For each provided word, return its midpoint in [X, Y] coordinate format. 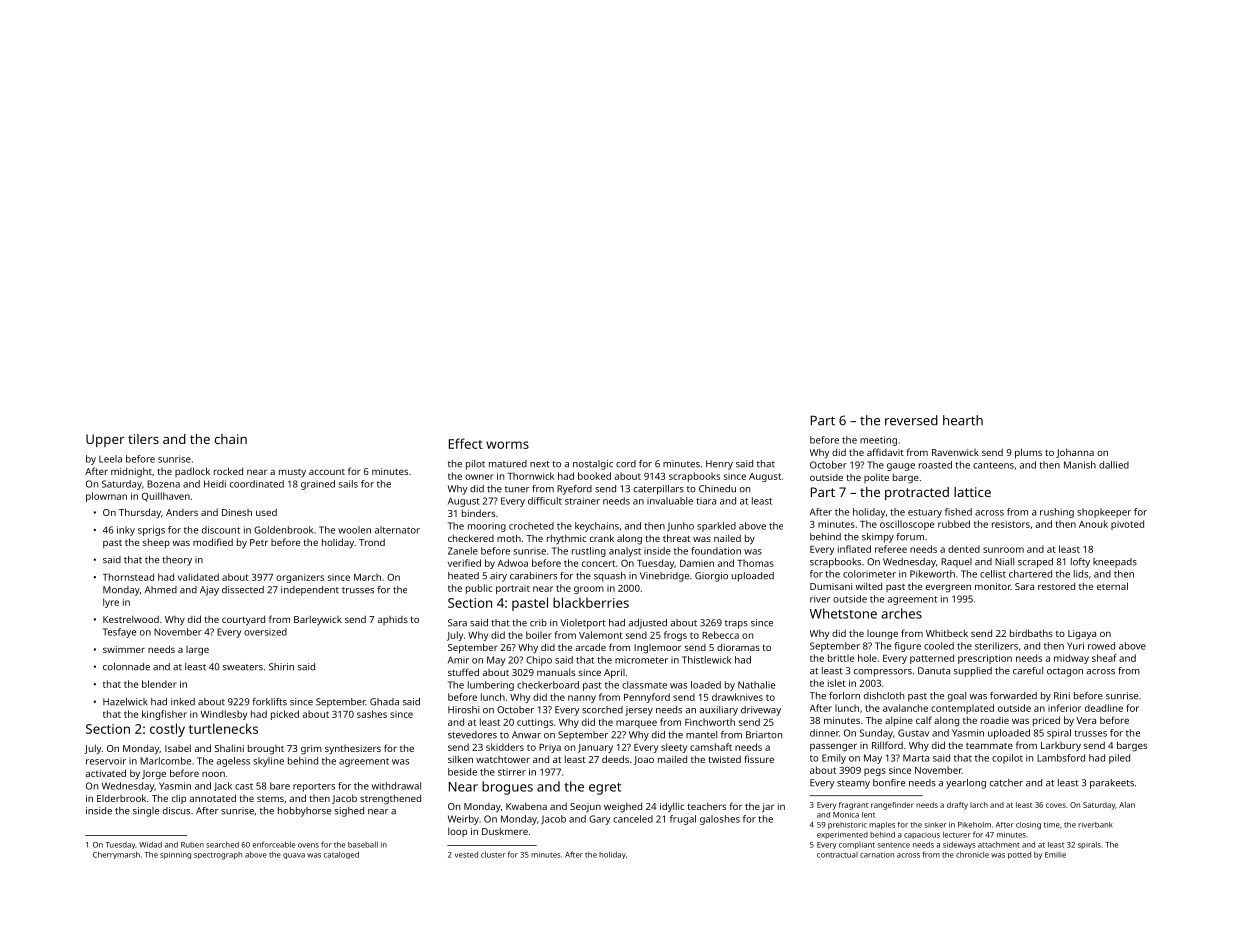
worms [507, 445]
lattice [972, 492]
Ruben [192, 845]
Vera [1086, 720]
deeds [615, 759]
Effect [466, 443]
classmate [644, 685]
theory [177, 561]
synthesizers [353, 749]
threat [676, 538]
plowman [106, 497]
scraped [1035, 563]
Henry [719, 465]
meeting [878, 441]
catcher [1006, 783]
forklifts [269, 702]
